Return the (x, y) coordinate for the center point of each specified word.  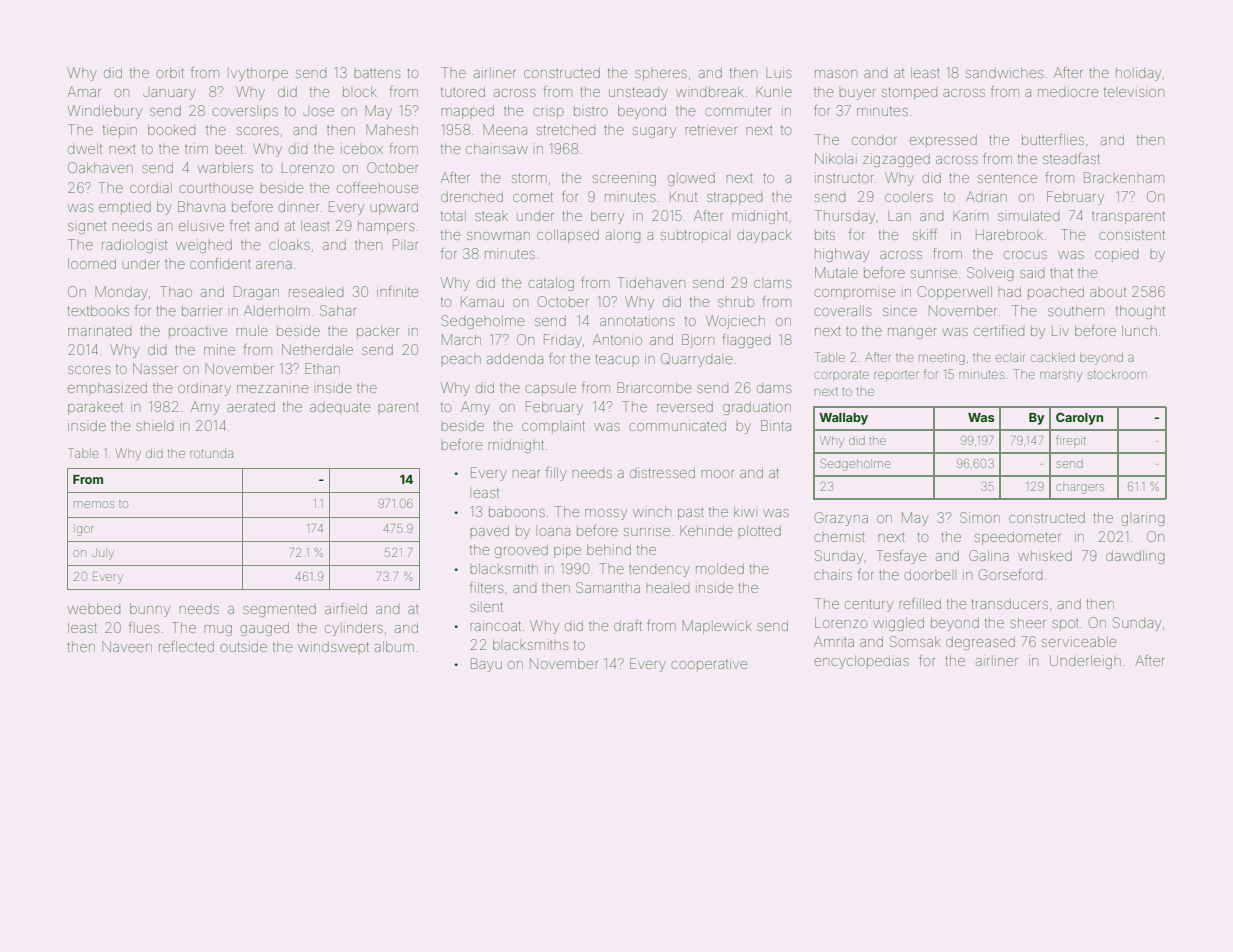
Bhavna (201, 206)
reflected (186, 646)
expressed (943, 141)
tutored (463, 92)
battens (377, 73)
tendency (659, 571)
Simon (980, 517)
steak (491, 216)
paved (489, 531)
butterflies (1053, 139)
